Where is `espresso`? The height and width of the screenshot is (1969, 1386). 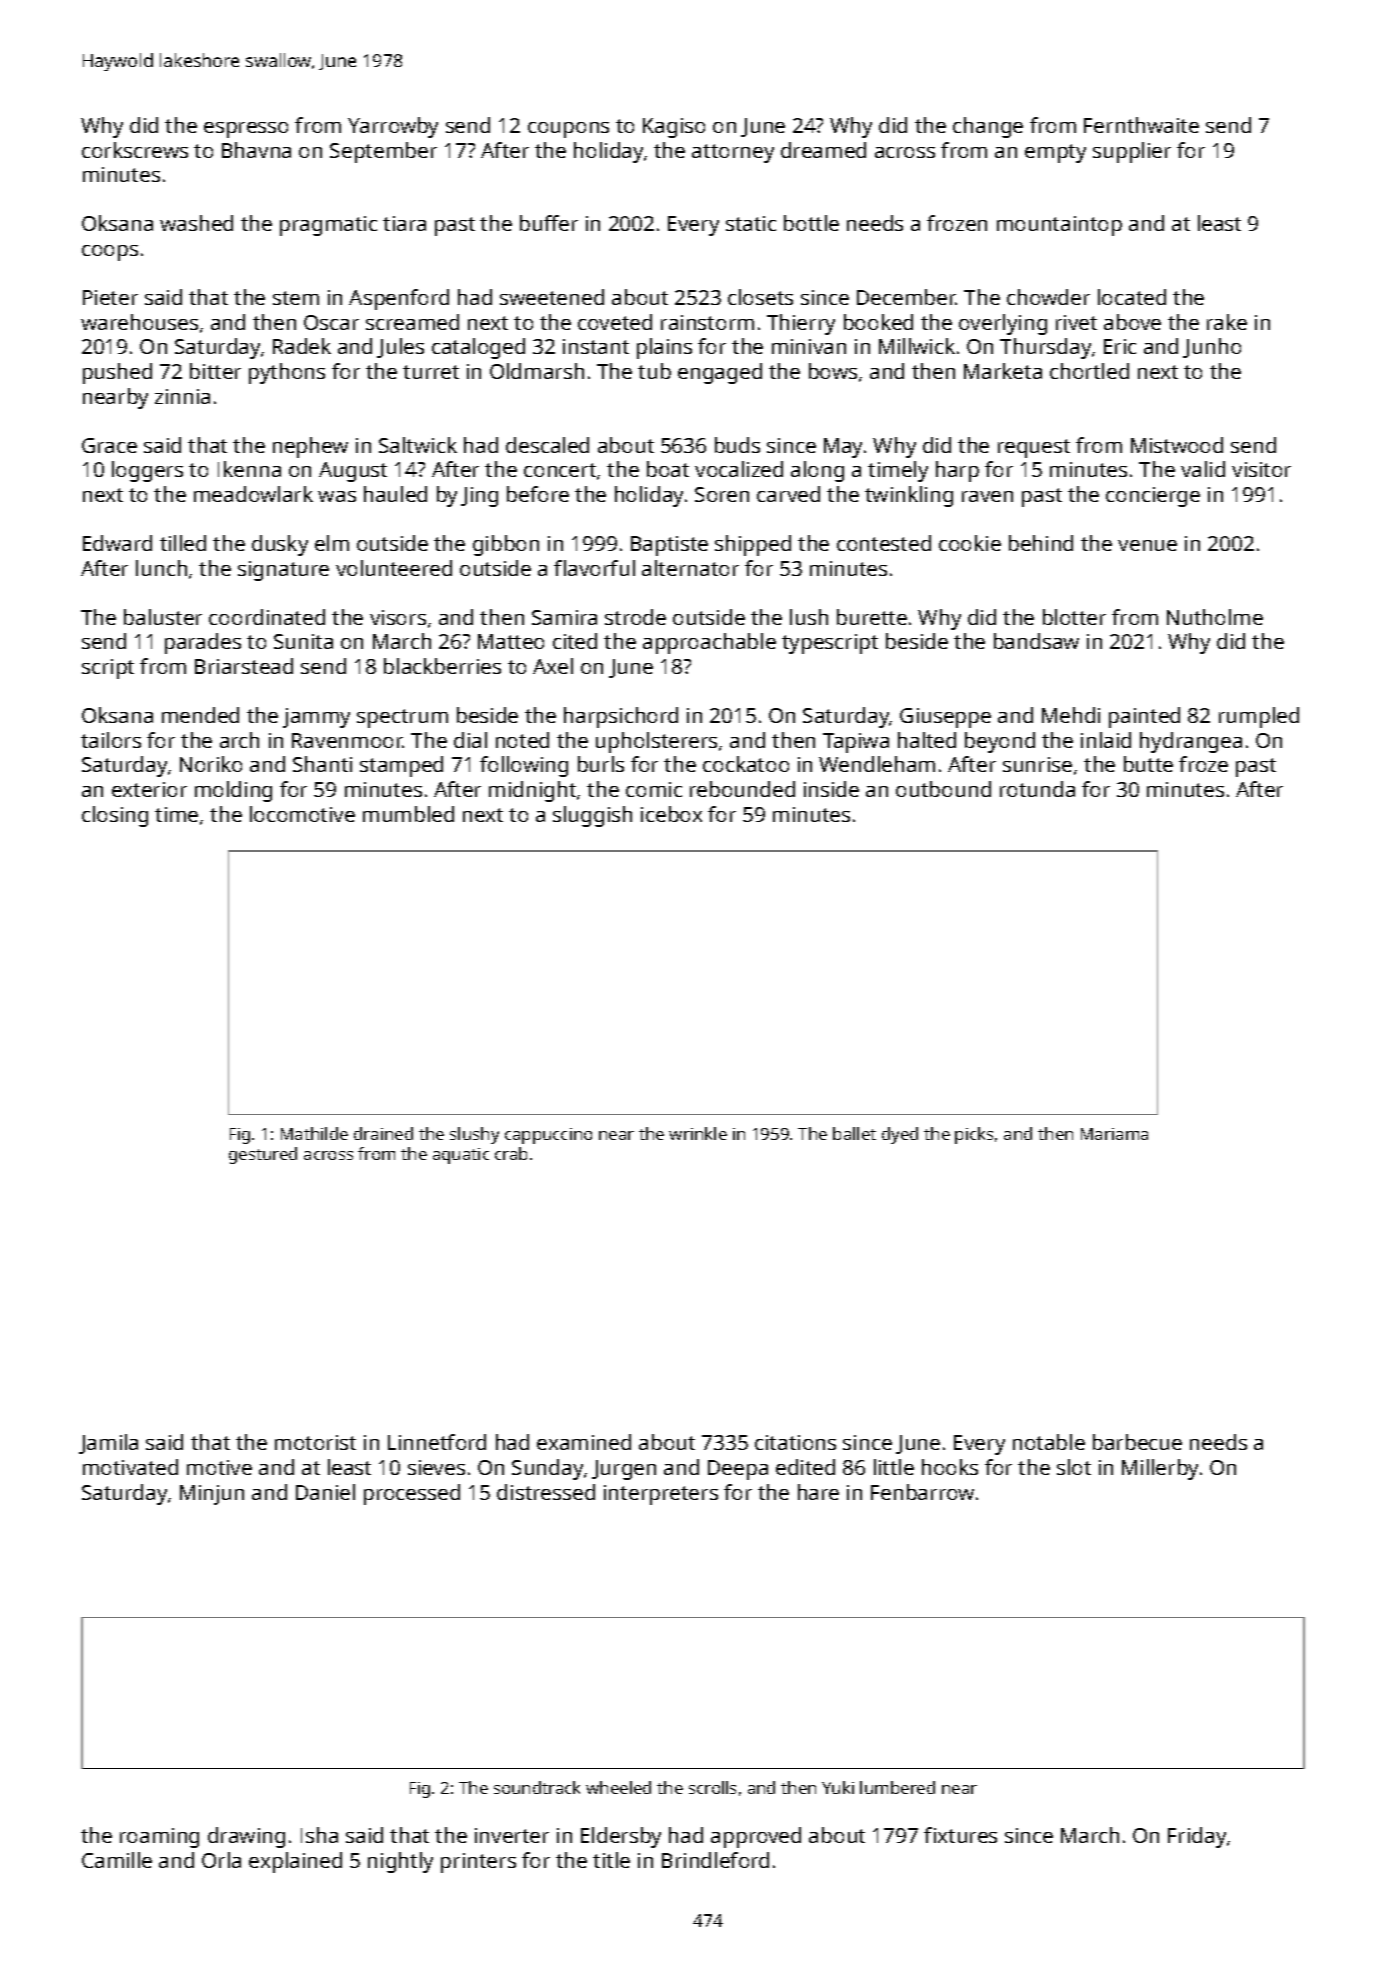
espresso is located at coordinates (246, 130).
